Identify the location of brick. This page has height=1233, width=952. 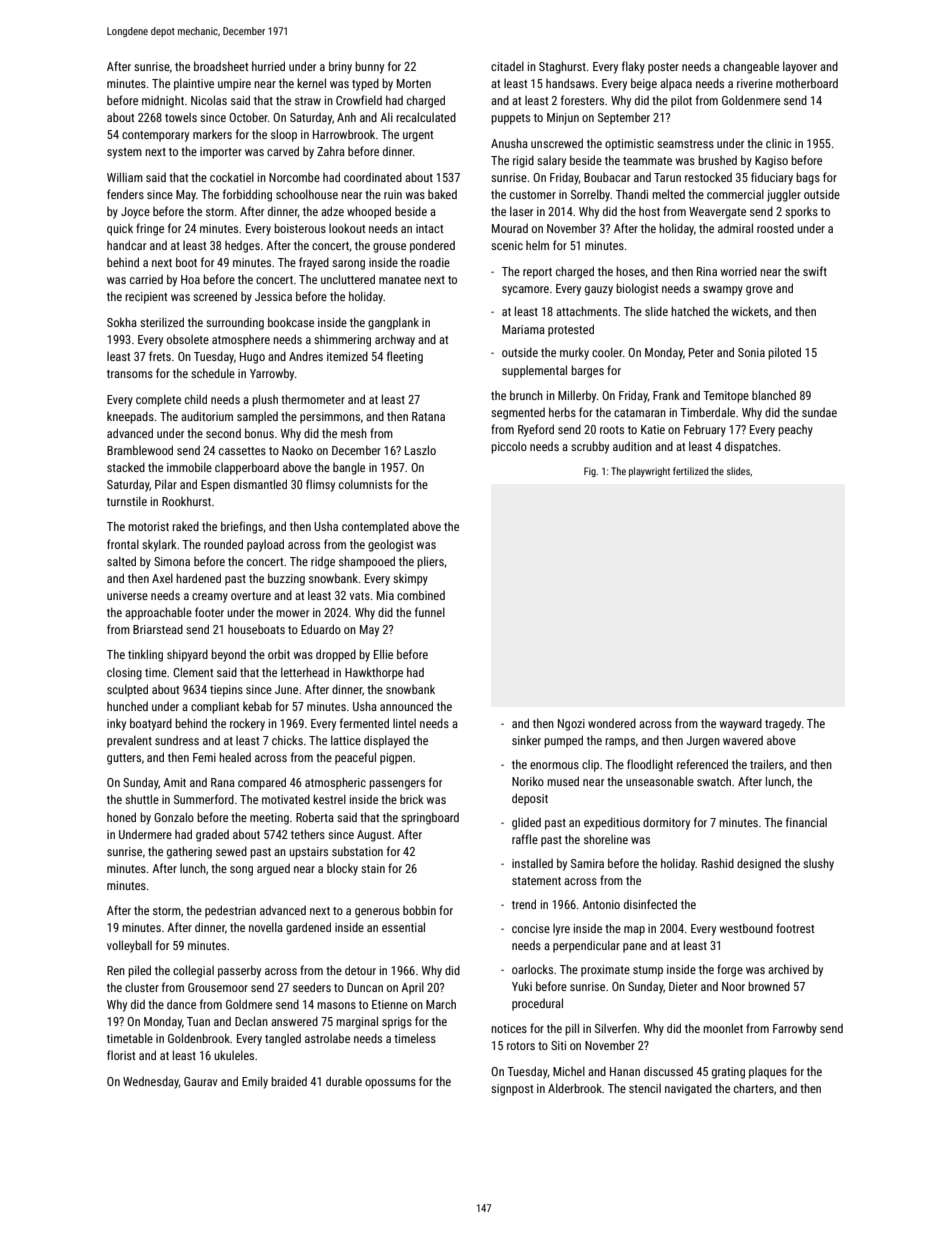
(412, 799).
